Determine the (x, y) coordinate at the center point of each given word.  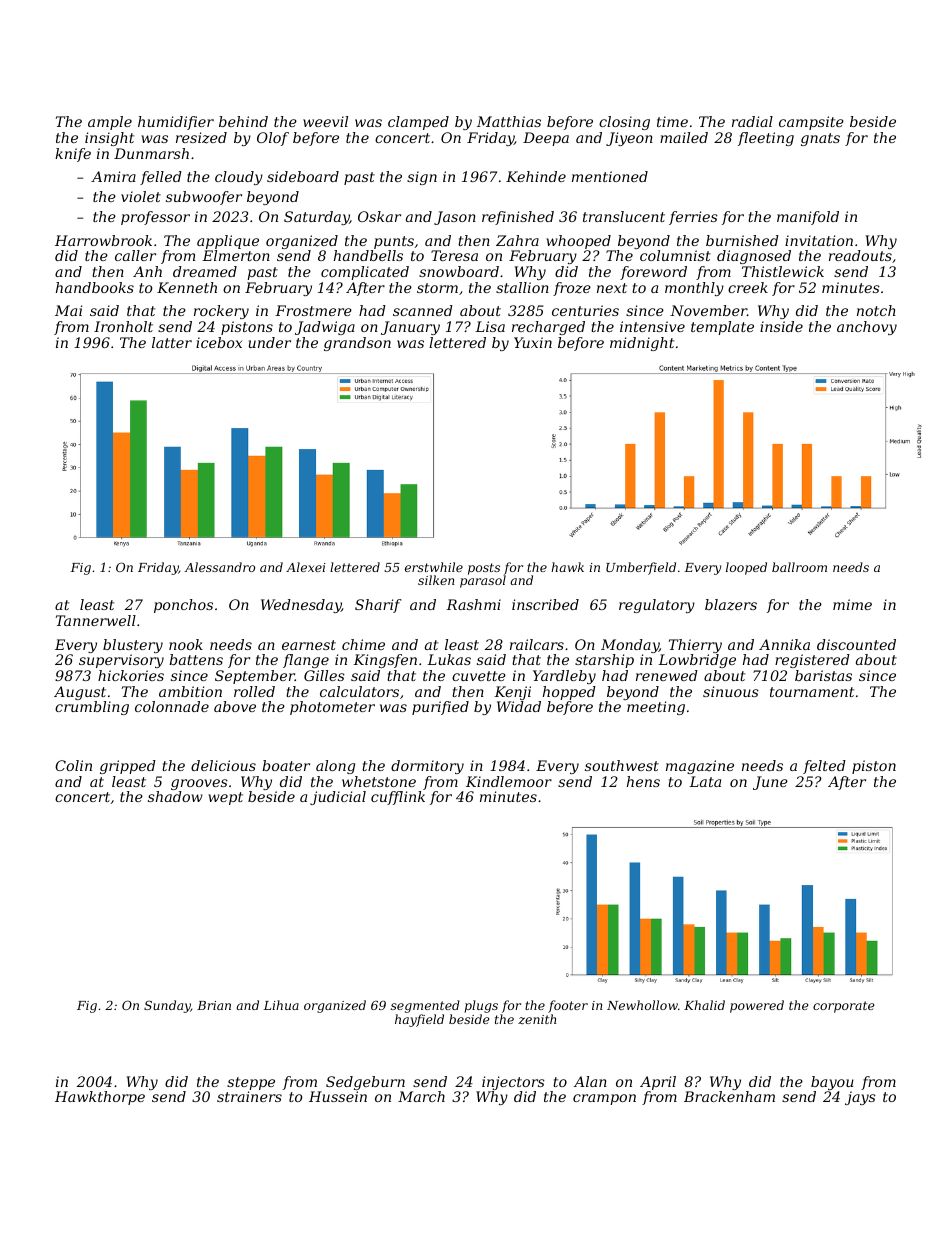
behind (243, 121)
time (672, 121)
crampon (604, 1099)
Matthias (509, 121)
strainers (249, 1096)
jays (860, 1098)
